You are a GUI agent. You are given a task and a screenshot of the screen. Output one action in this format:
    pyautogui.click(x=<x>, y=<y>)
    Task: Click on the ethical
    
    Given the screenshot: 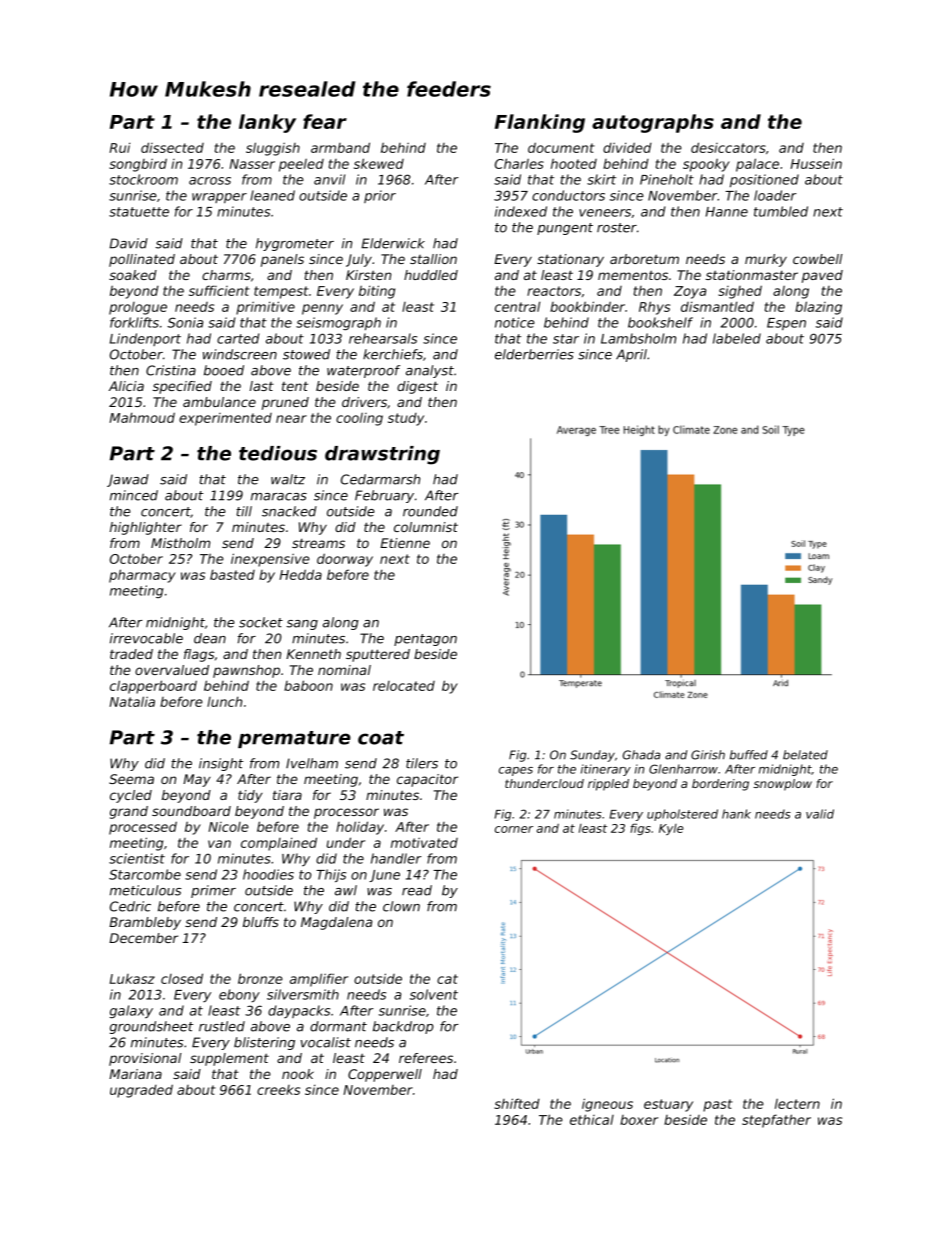 What is the action you would take?
    pyautogui.click(x=592, y=1119)
